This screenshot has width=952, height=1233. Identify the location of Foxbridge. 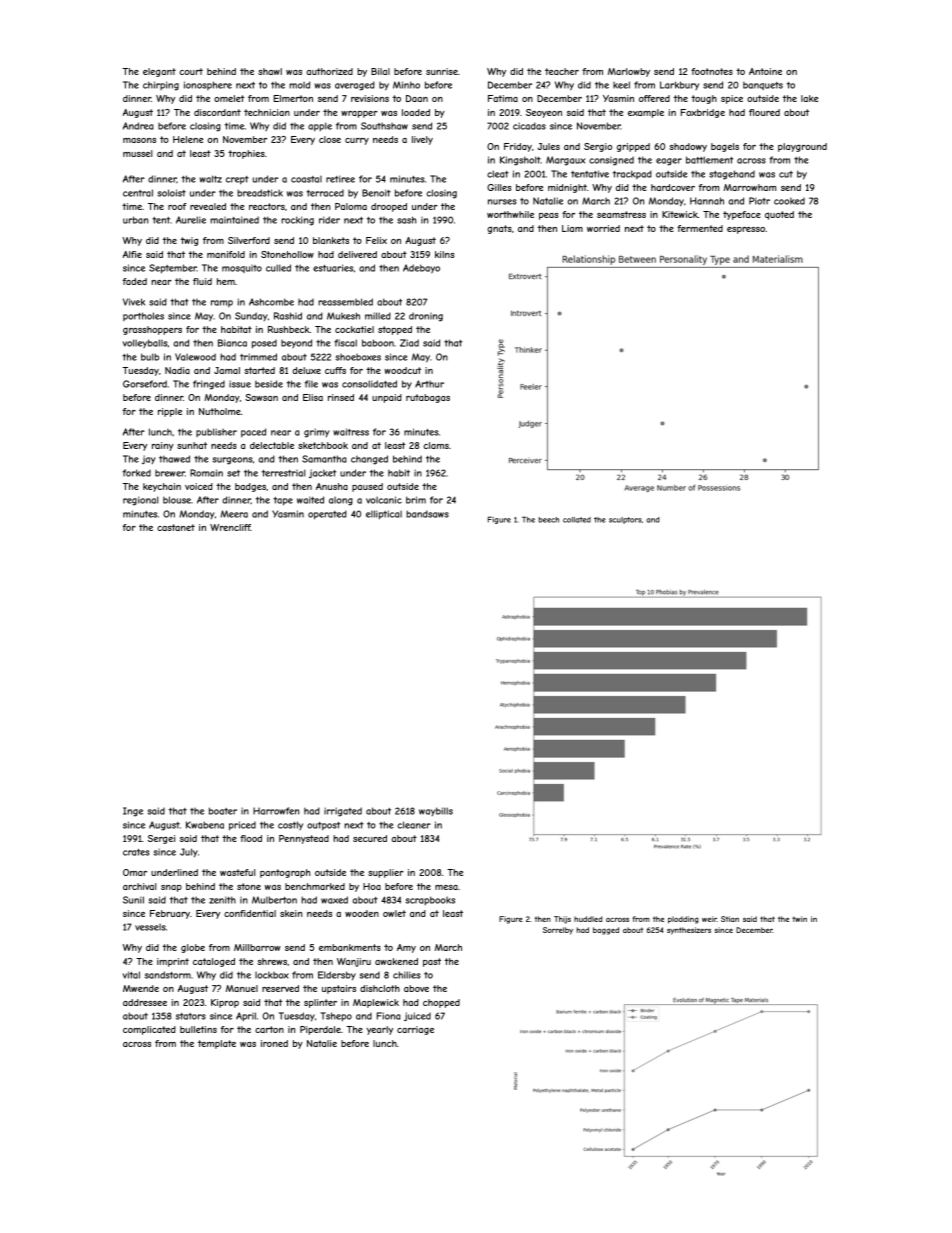
(703, 113).
